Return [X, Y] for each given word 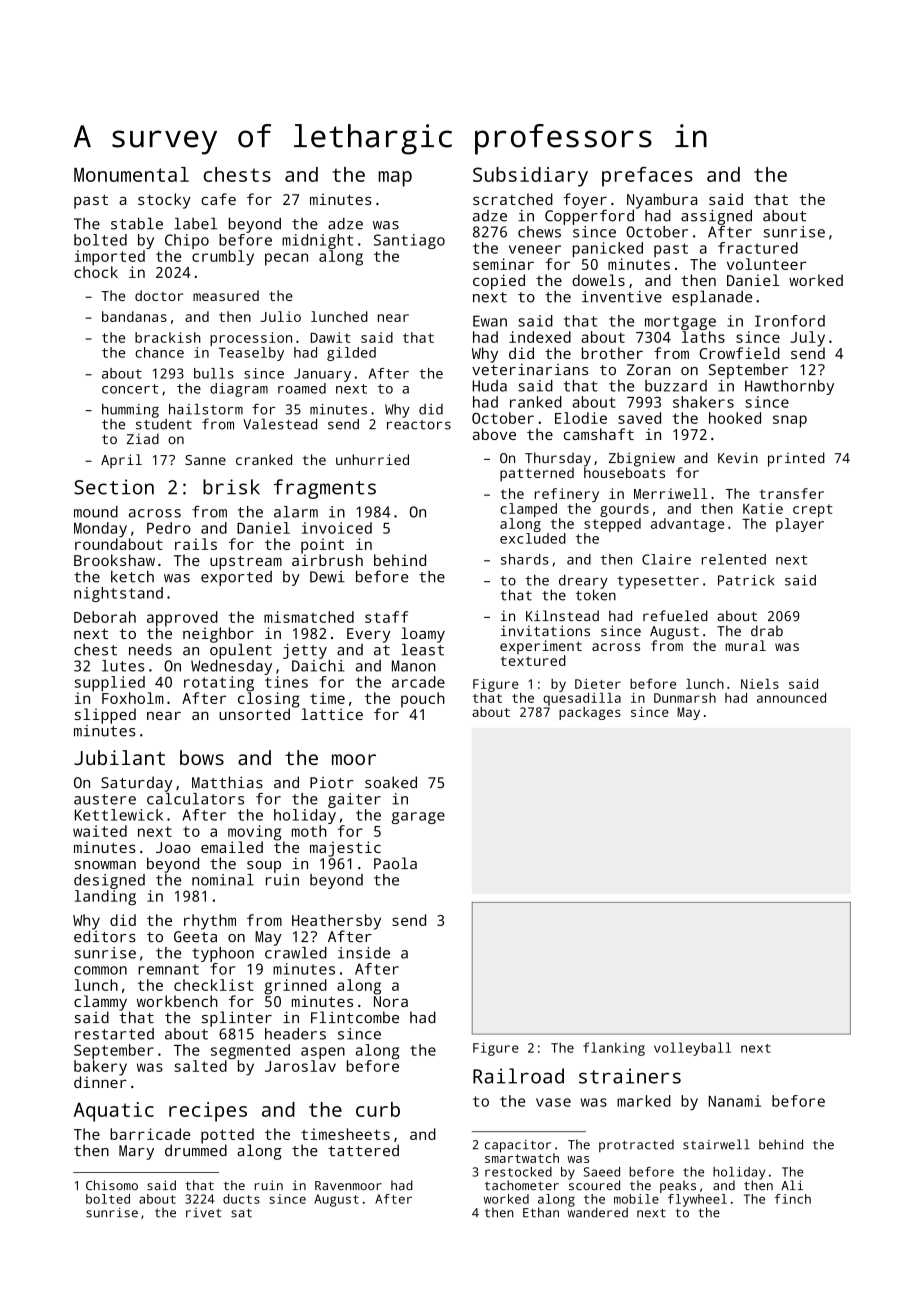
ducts [241, 1199]
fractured [758, 248]
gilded [351, 354]
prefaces [647, 177]
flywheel [697, 1200]
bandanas [134, 316]
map [395, 179]
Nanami [734, 1101]
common [100, 970]
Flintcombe [355, 1017]
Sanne [205, 460]
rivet [203, 1213]
